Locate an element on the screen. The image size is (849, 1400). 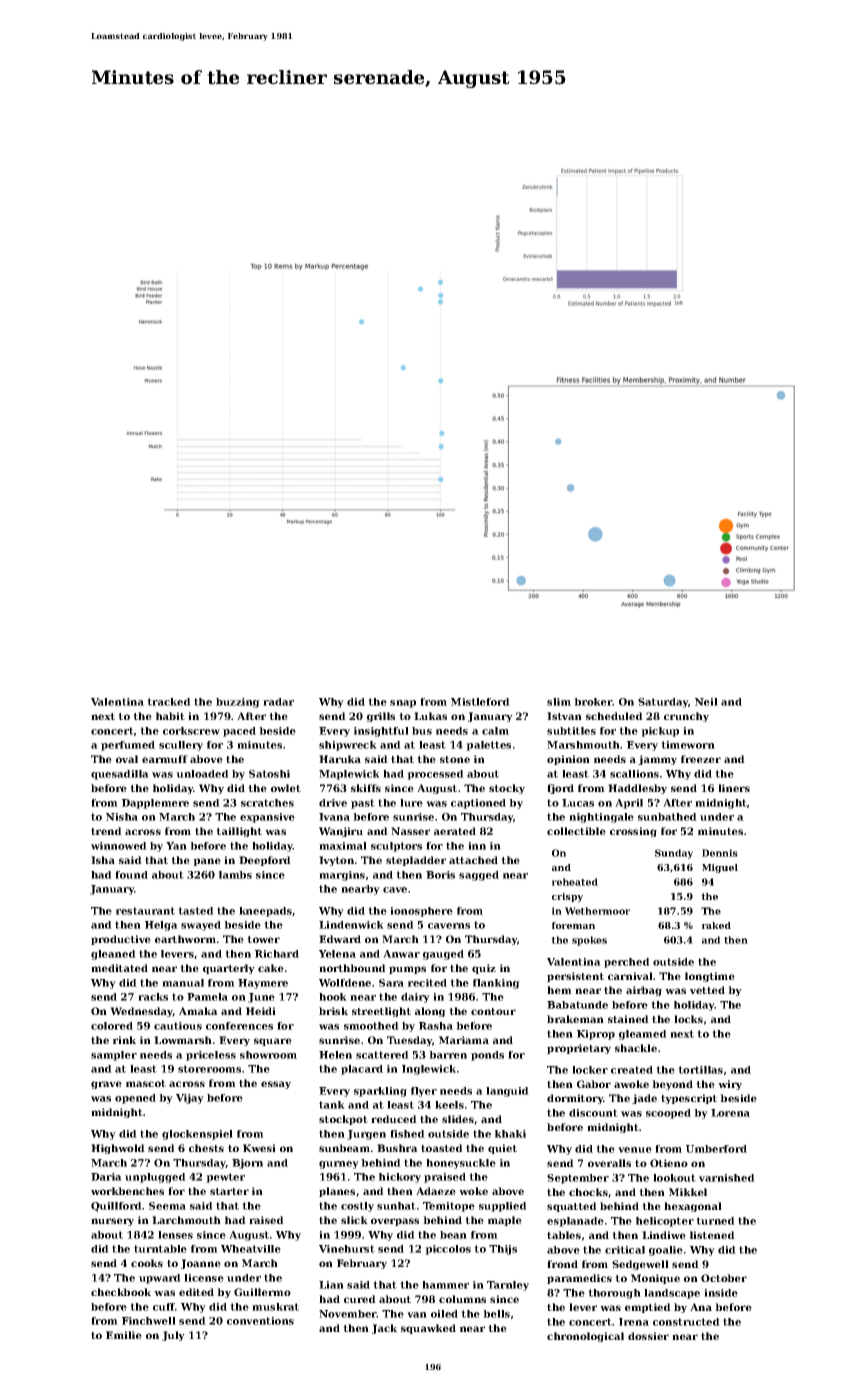
Guillermo is located at coordinates (262, 1292).
